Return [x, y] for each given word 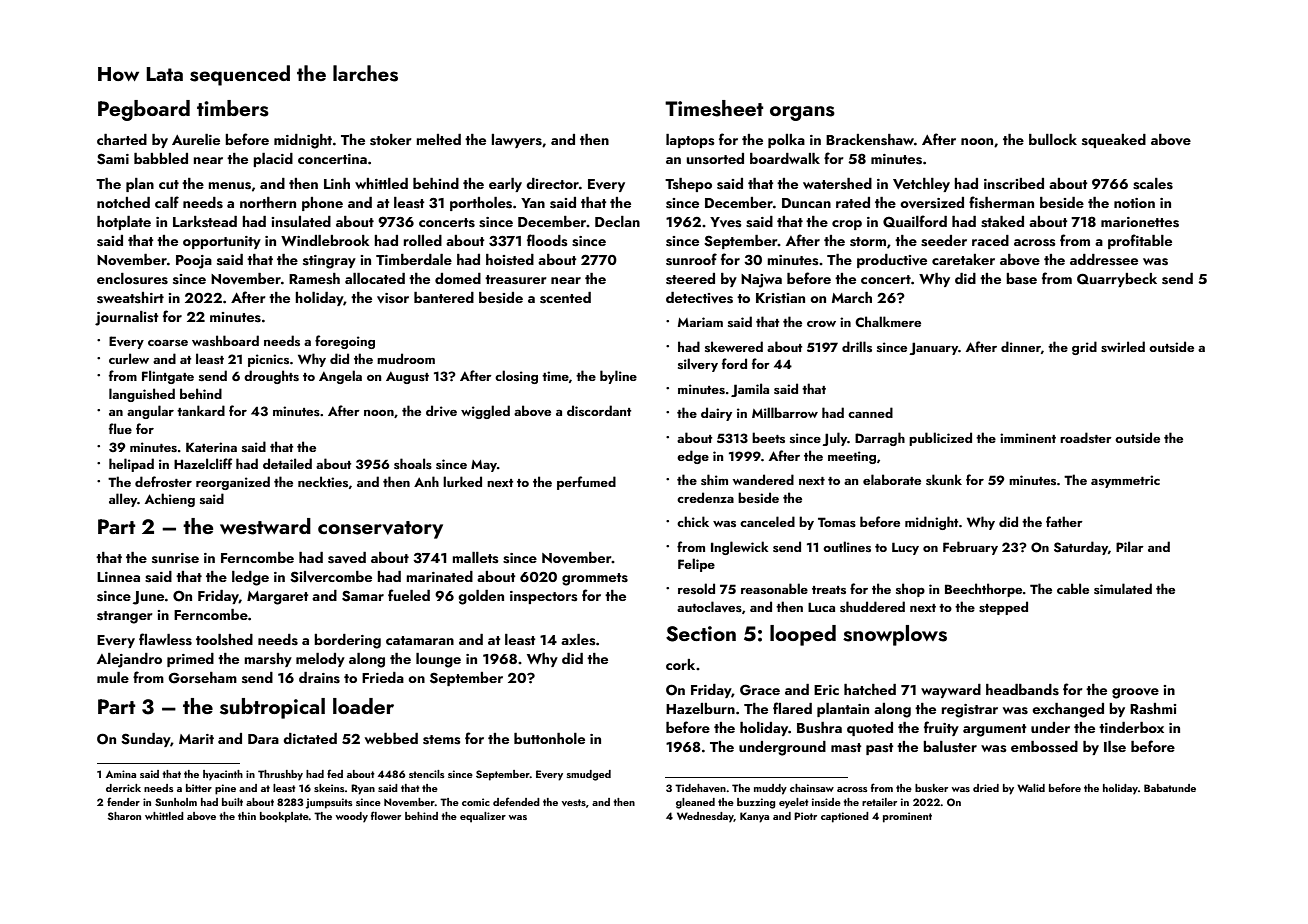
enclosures [132, 279]
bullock [1053, 139]
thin [247, 816]
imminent [1028, 438]
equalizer [483, 817]
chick [693, 521]
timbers [233, 108]
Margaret [278, 598]
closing [516, 377]
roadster [1086, 437]
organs [802, 113]
